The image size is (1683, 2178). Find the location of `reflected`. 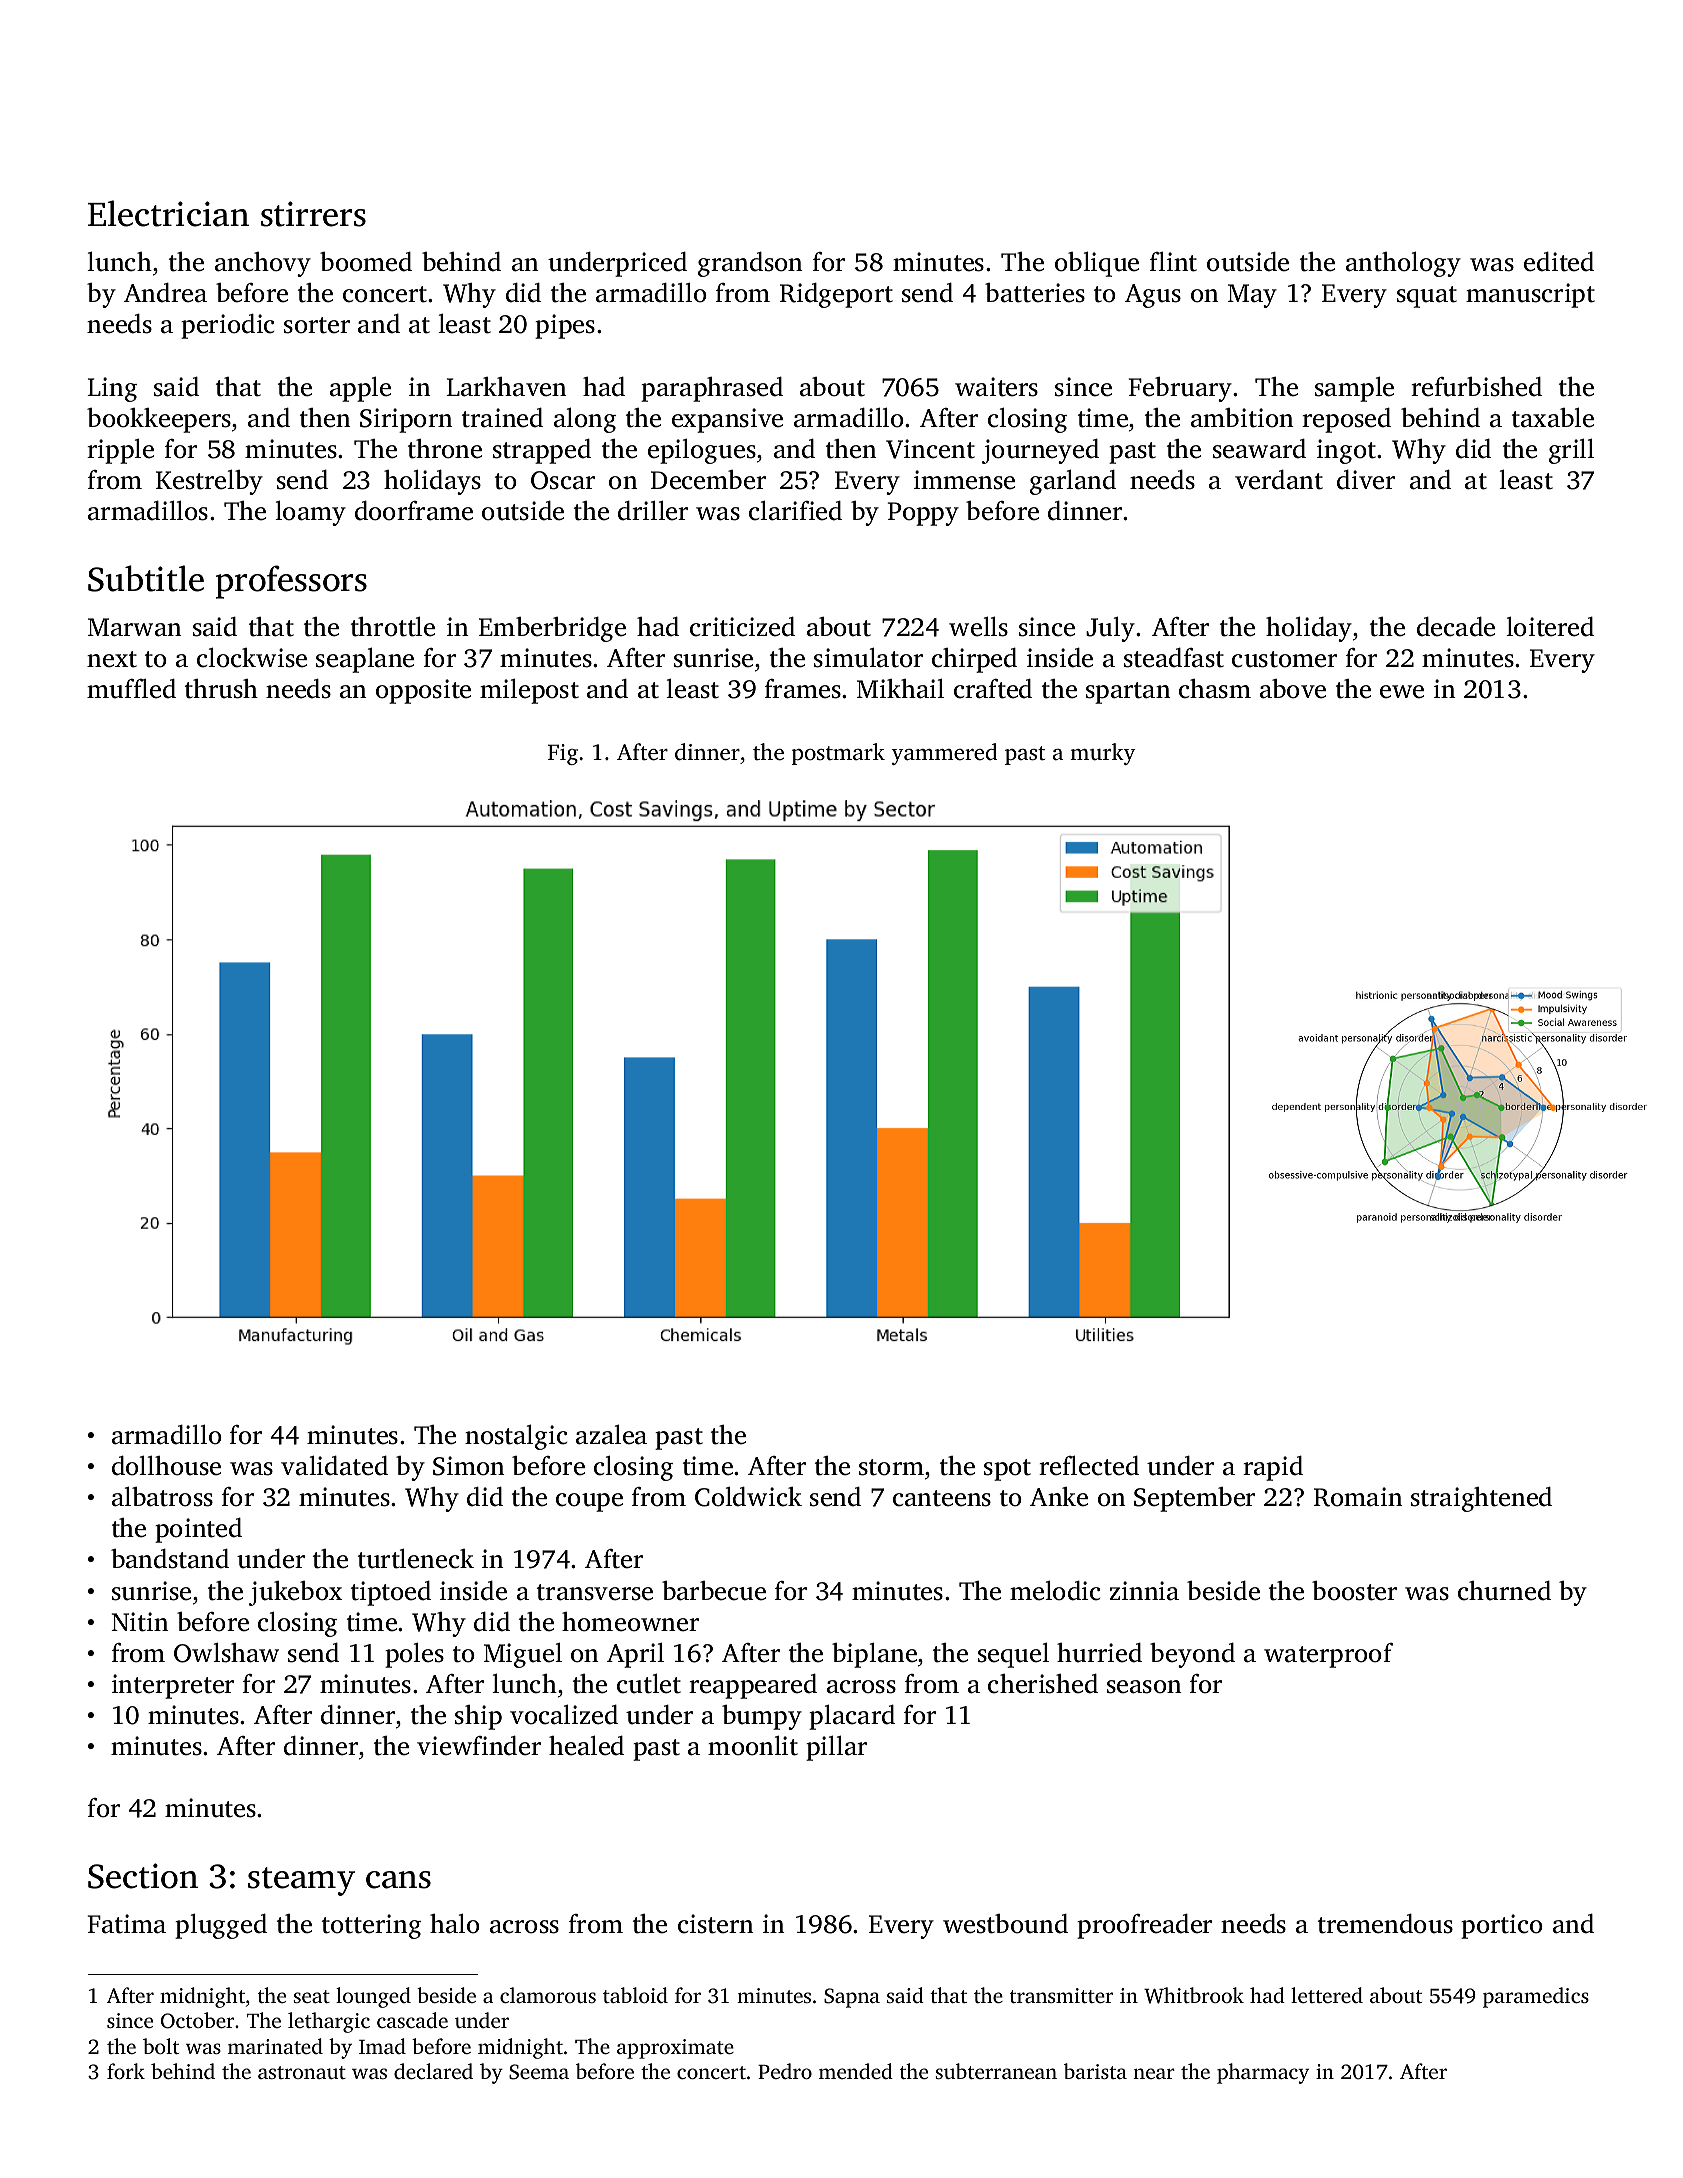

reflected is located at coordinates (1089, 1466).
